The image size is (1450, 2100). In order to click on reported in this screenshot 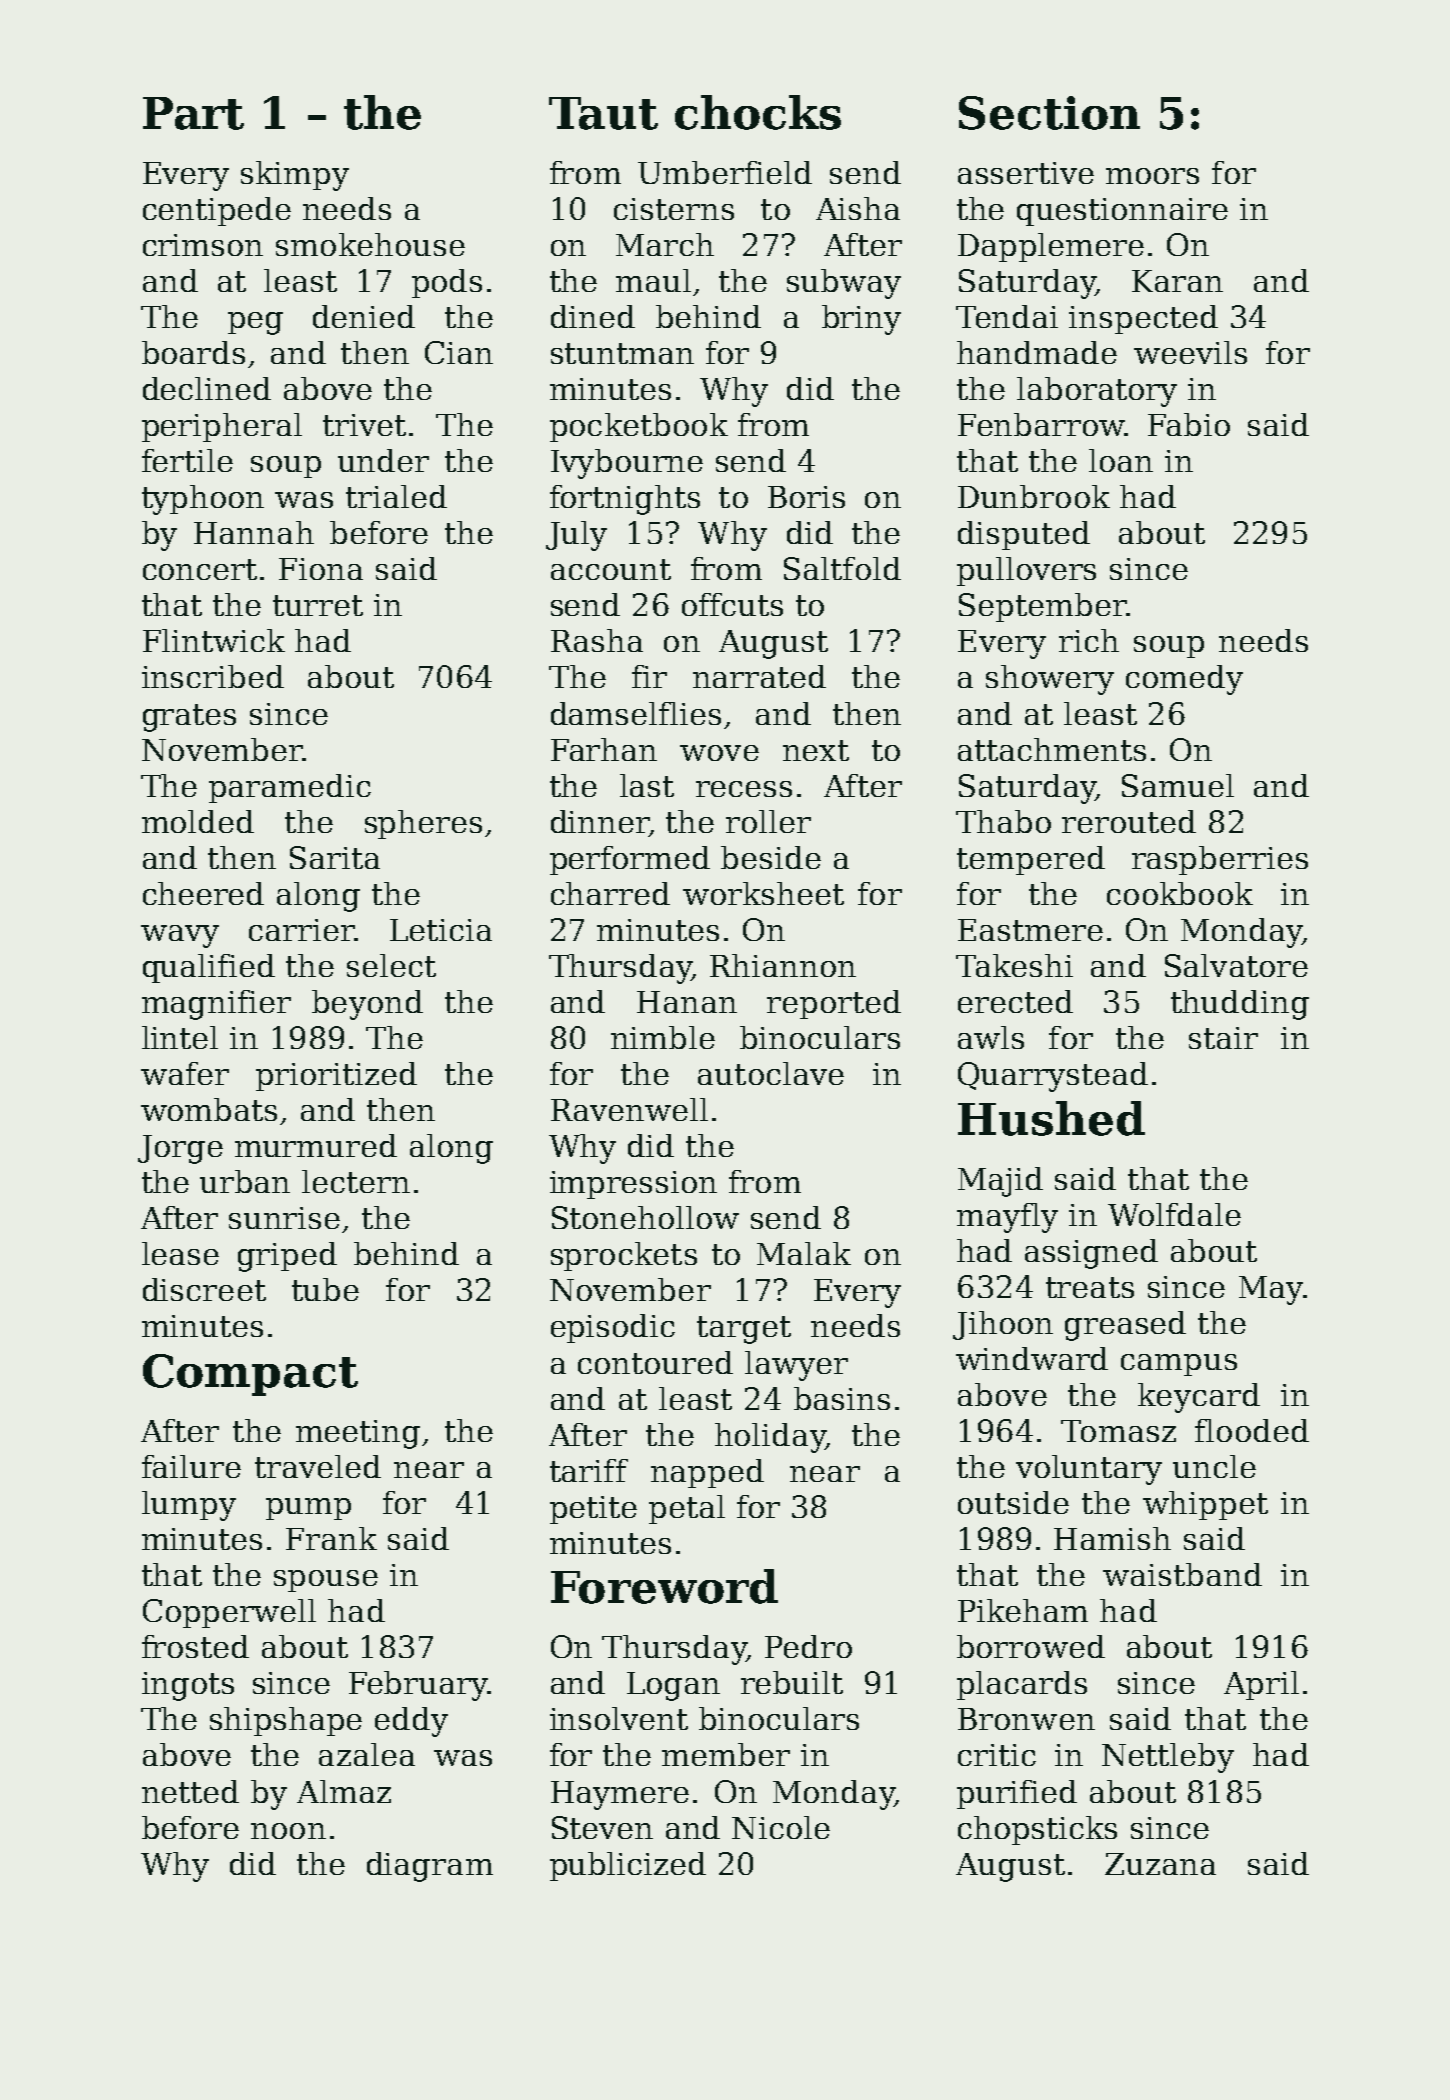, I will do `click(834, 1004)`.
